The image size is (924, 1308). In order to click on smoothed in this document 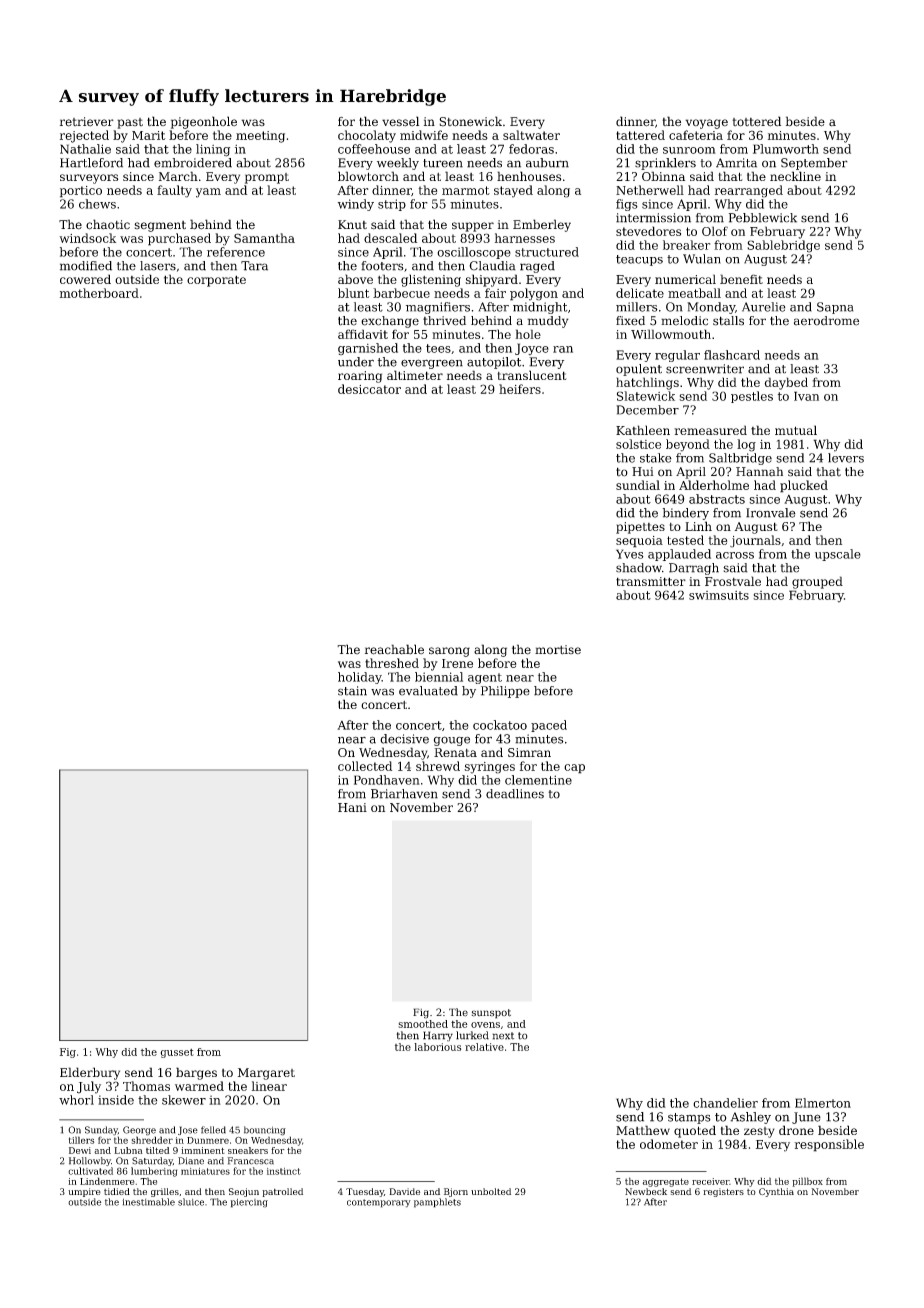, I will do `click(423, 1024)`.
